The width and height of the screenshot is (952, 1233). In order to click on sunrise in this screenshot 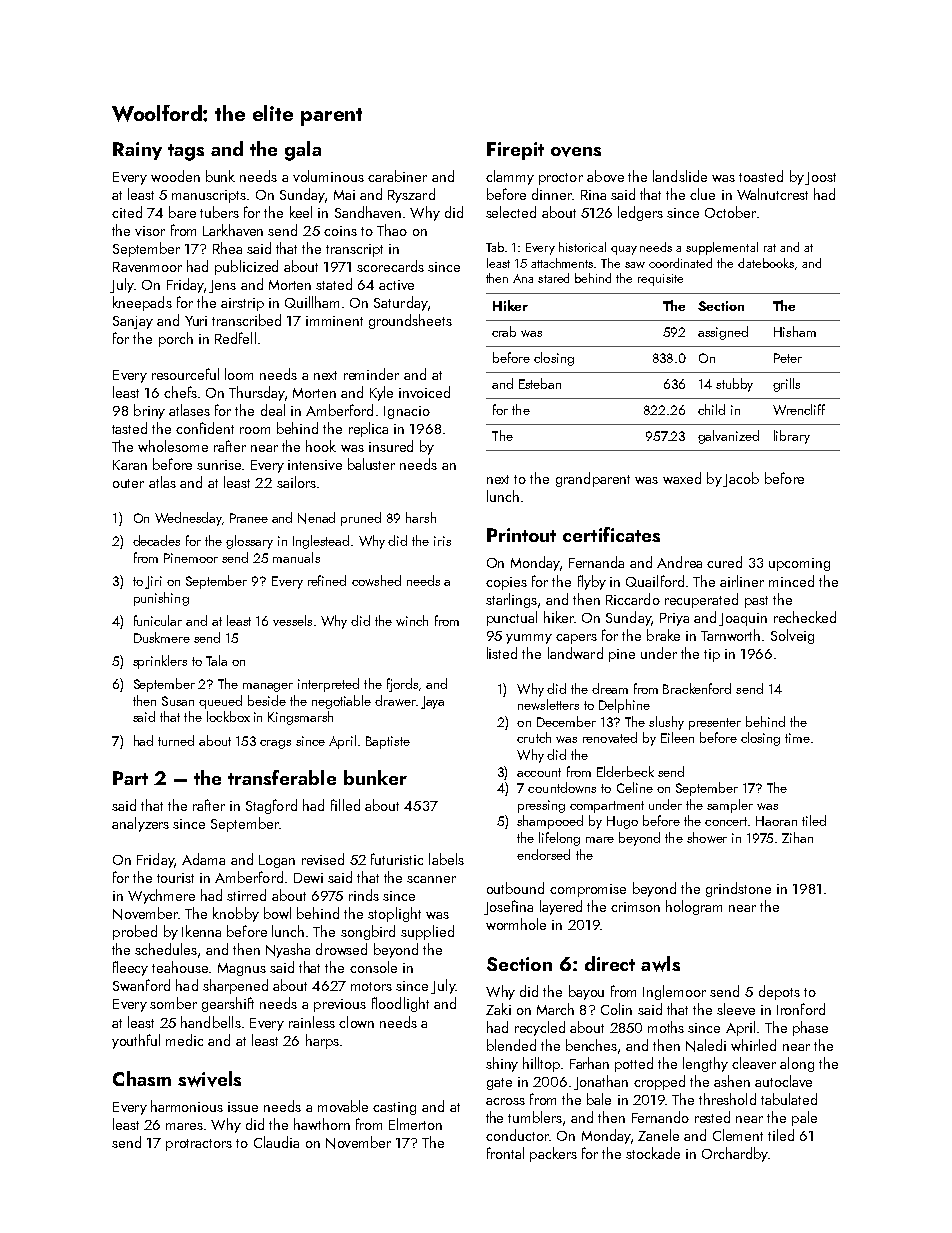, I will do `click(219, 465)`.
